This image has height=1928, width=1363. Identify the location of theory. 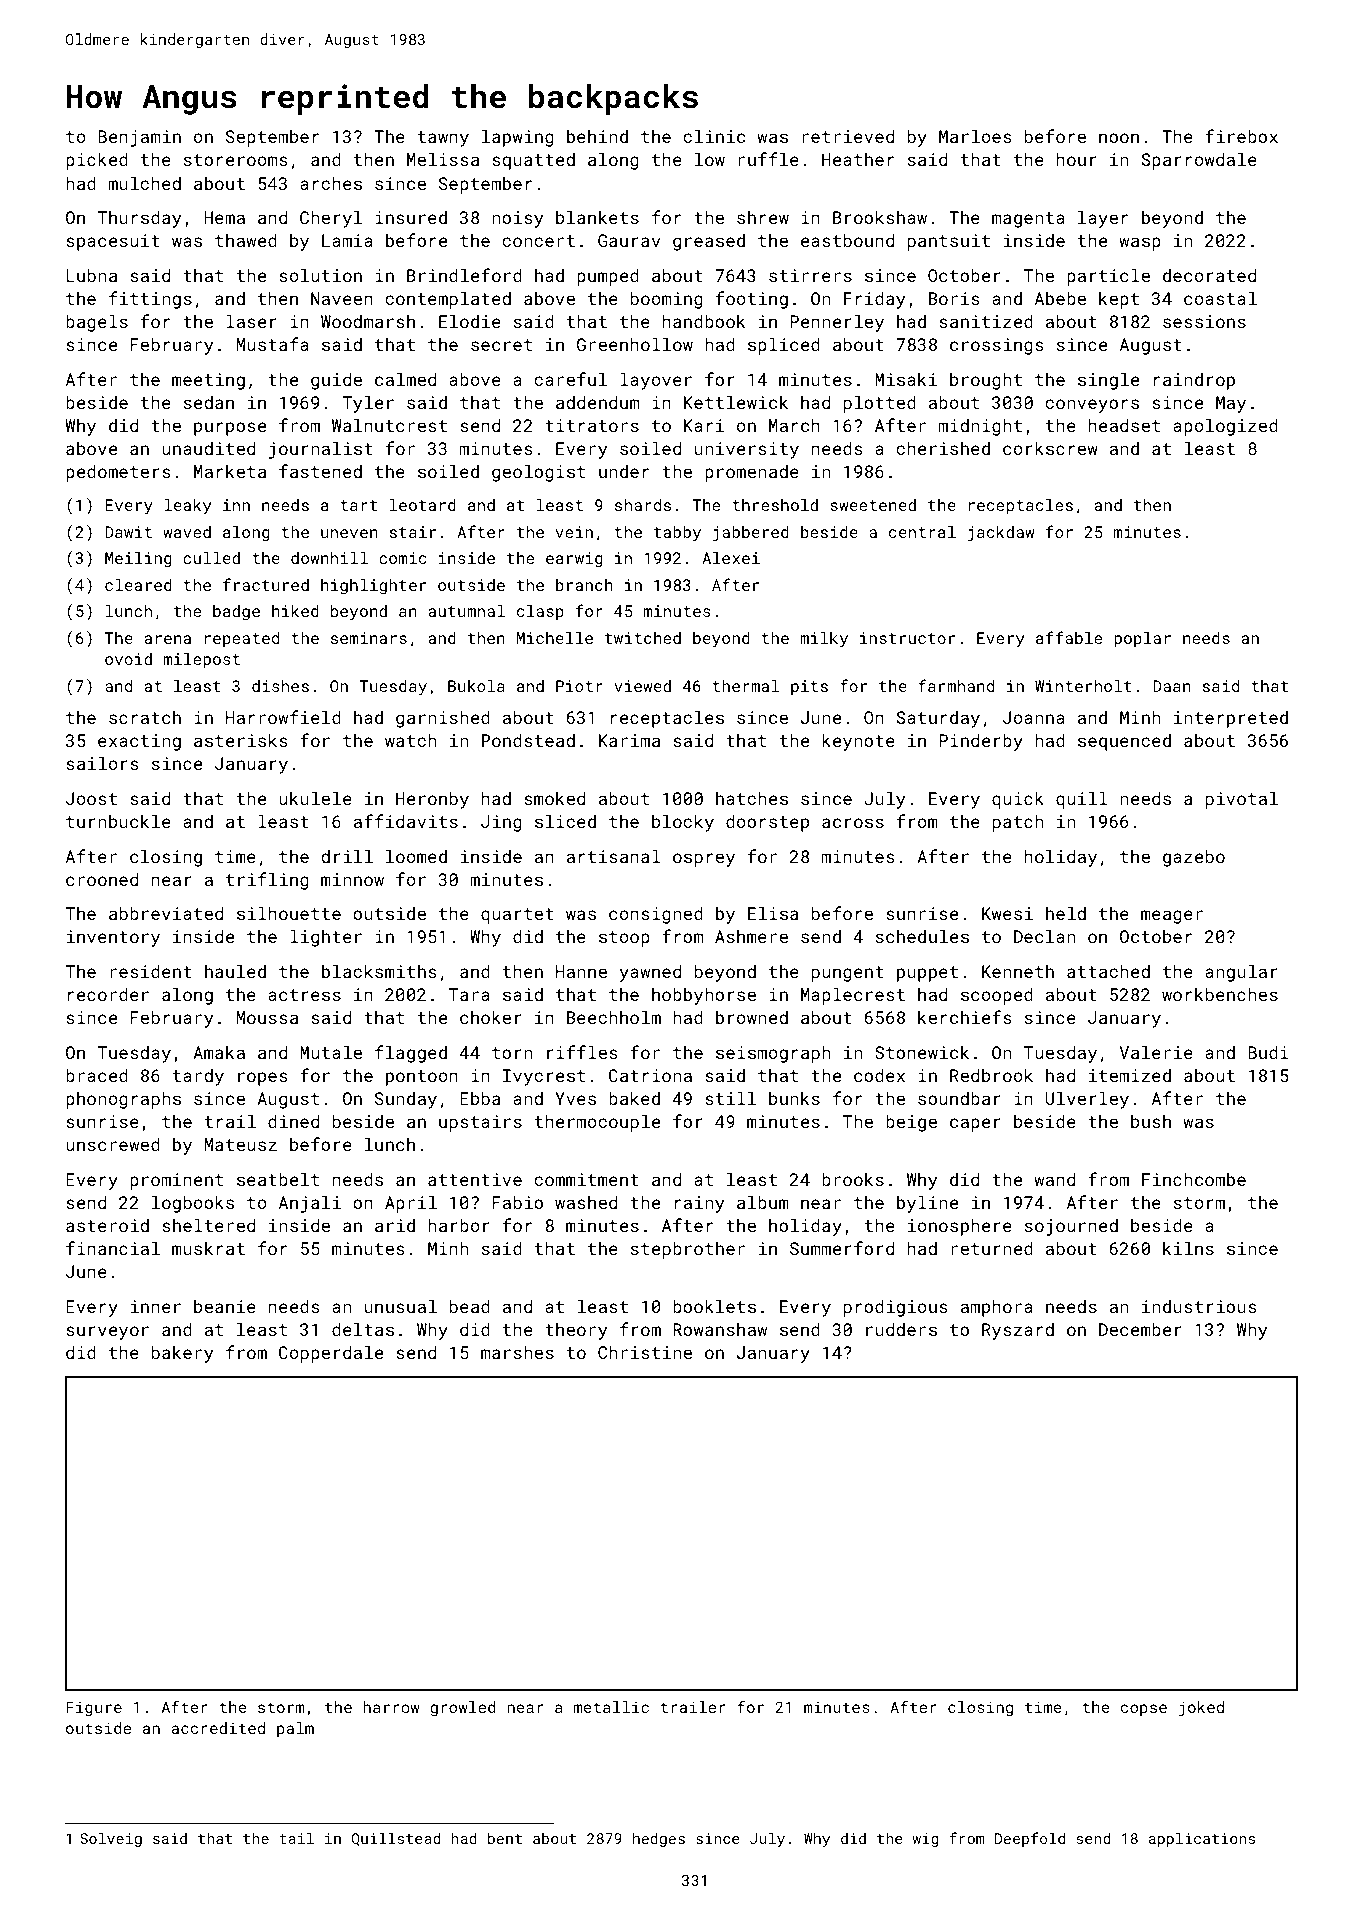
(576, 1331).
